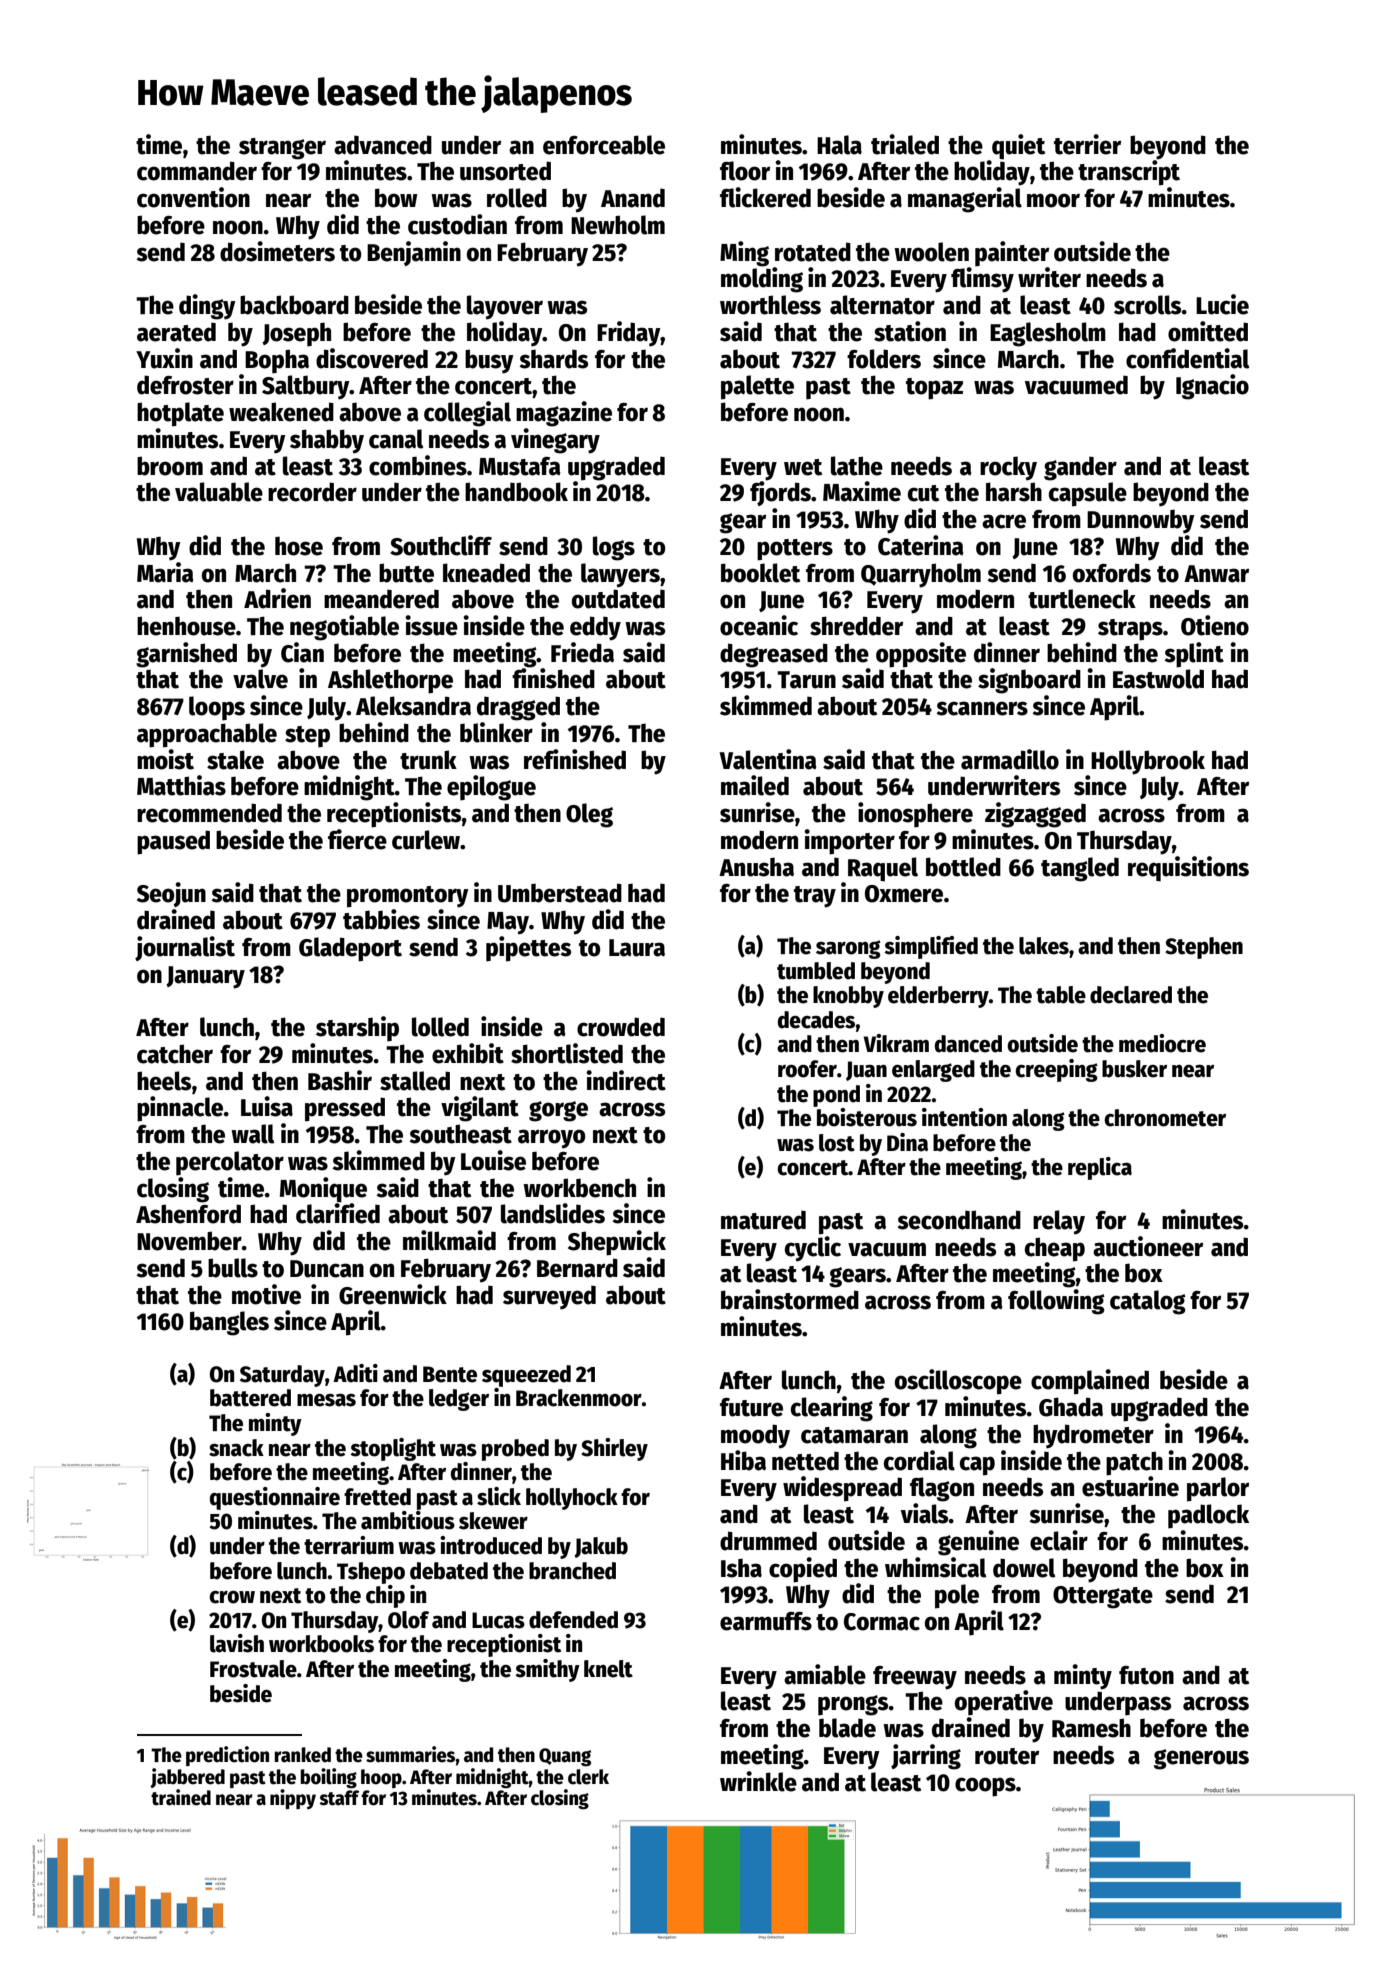 This screenshot has width=1386, height=1969. What do you see at coordinates (180, 1109) in the screenshot?
I see `pinnacle` at bounding box center [180, 1109].
